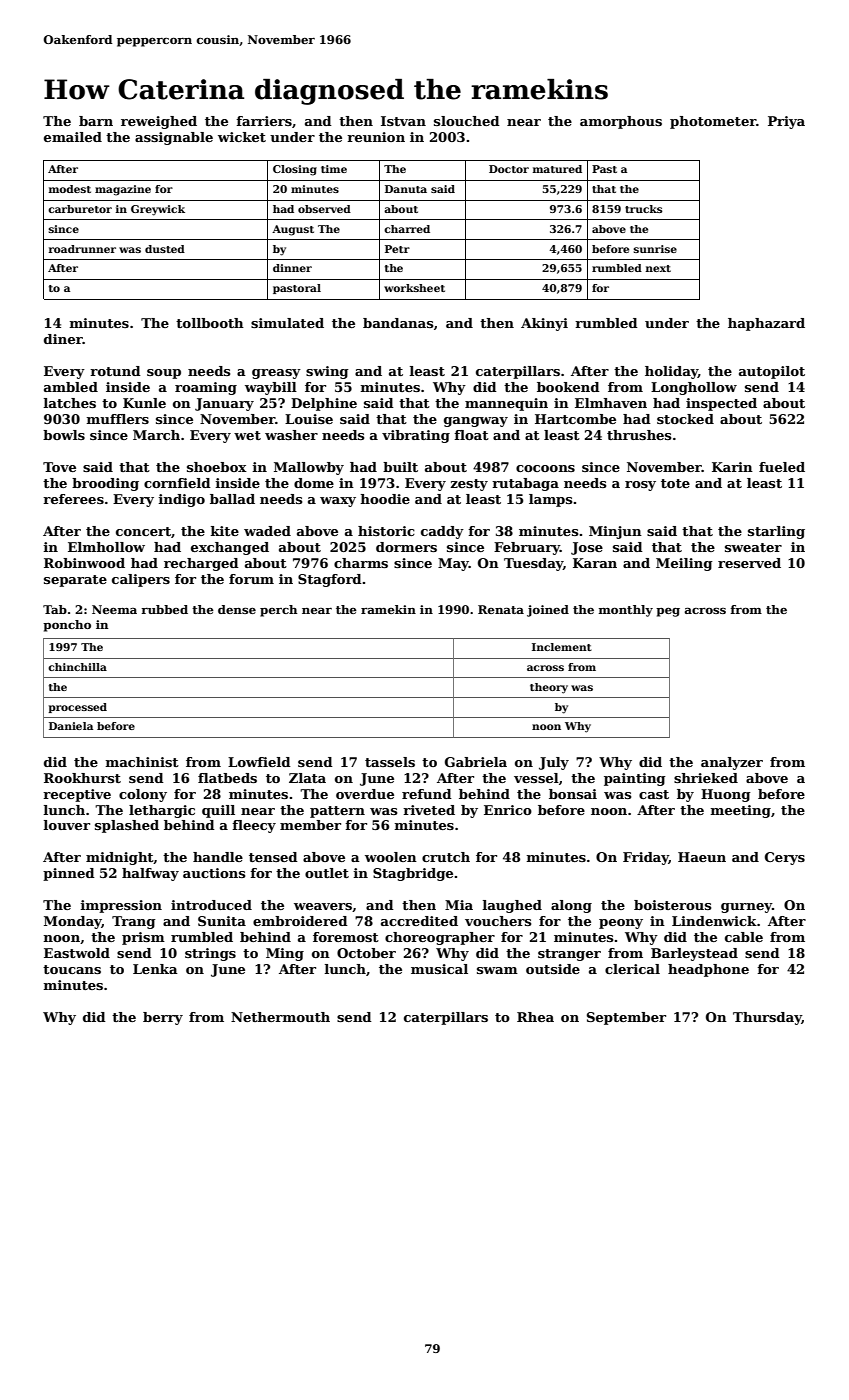  What do you see at coordinates (73, 922) in the document?
I see `Monday` at bounding box center [73, 922].
